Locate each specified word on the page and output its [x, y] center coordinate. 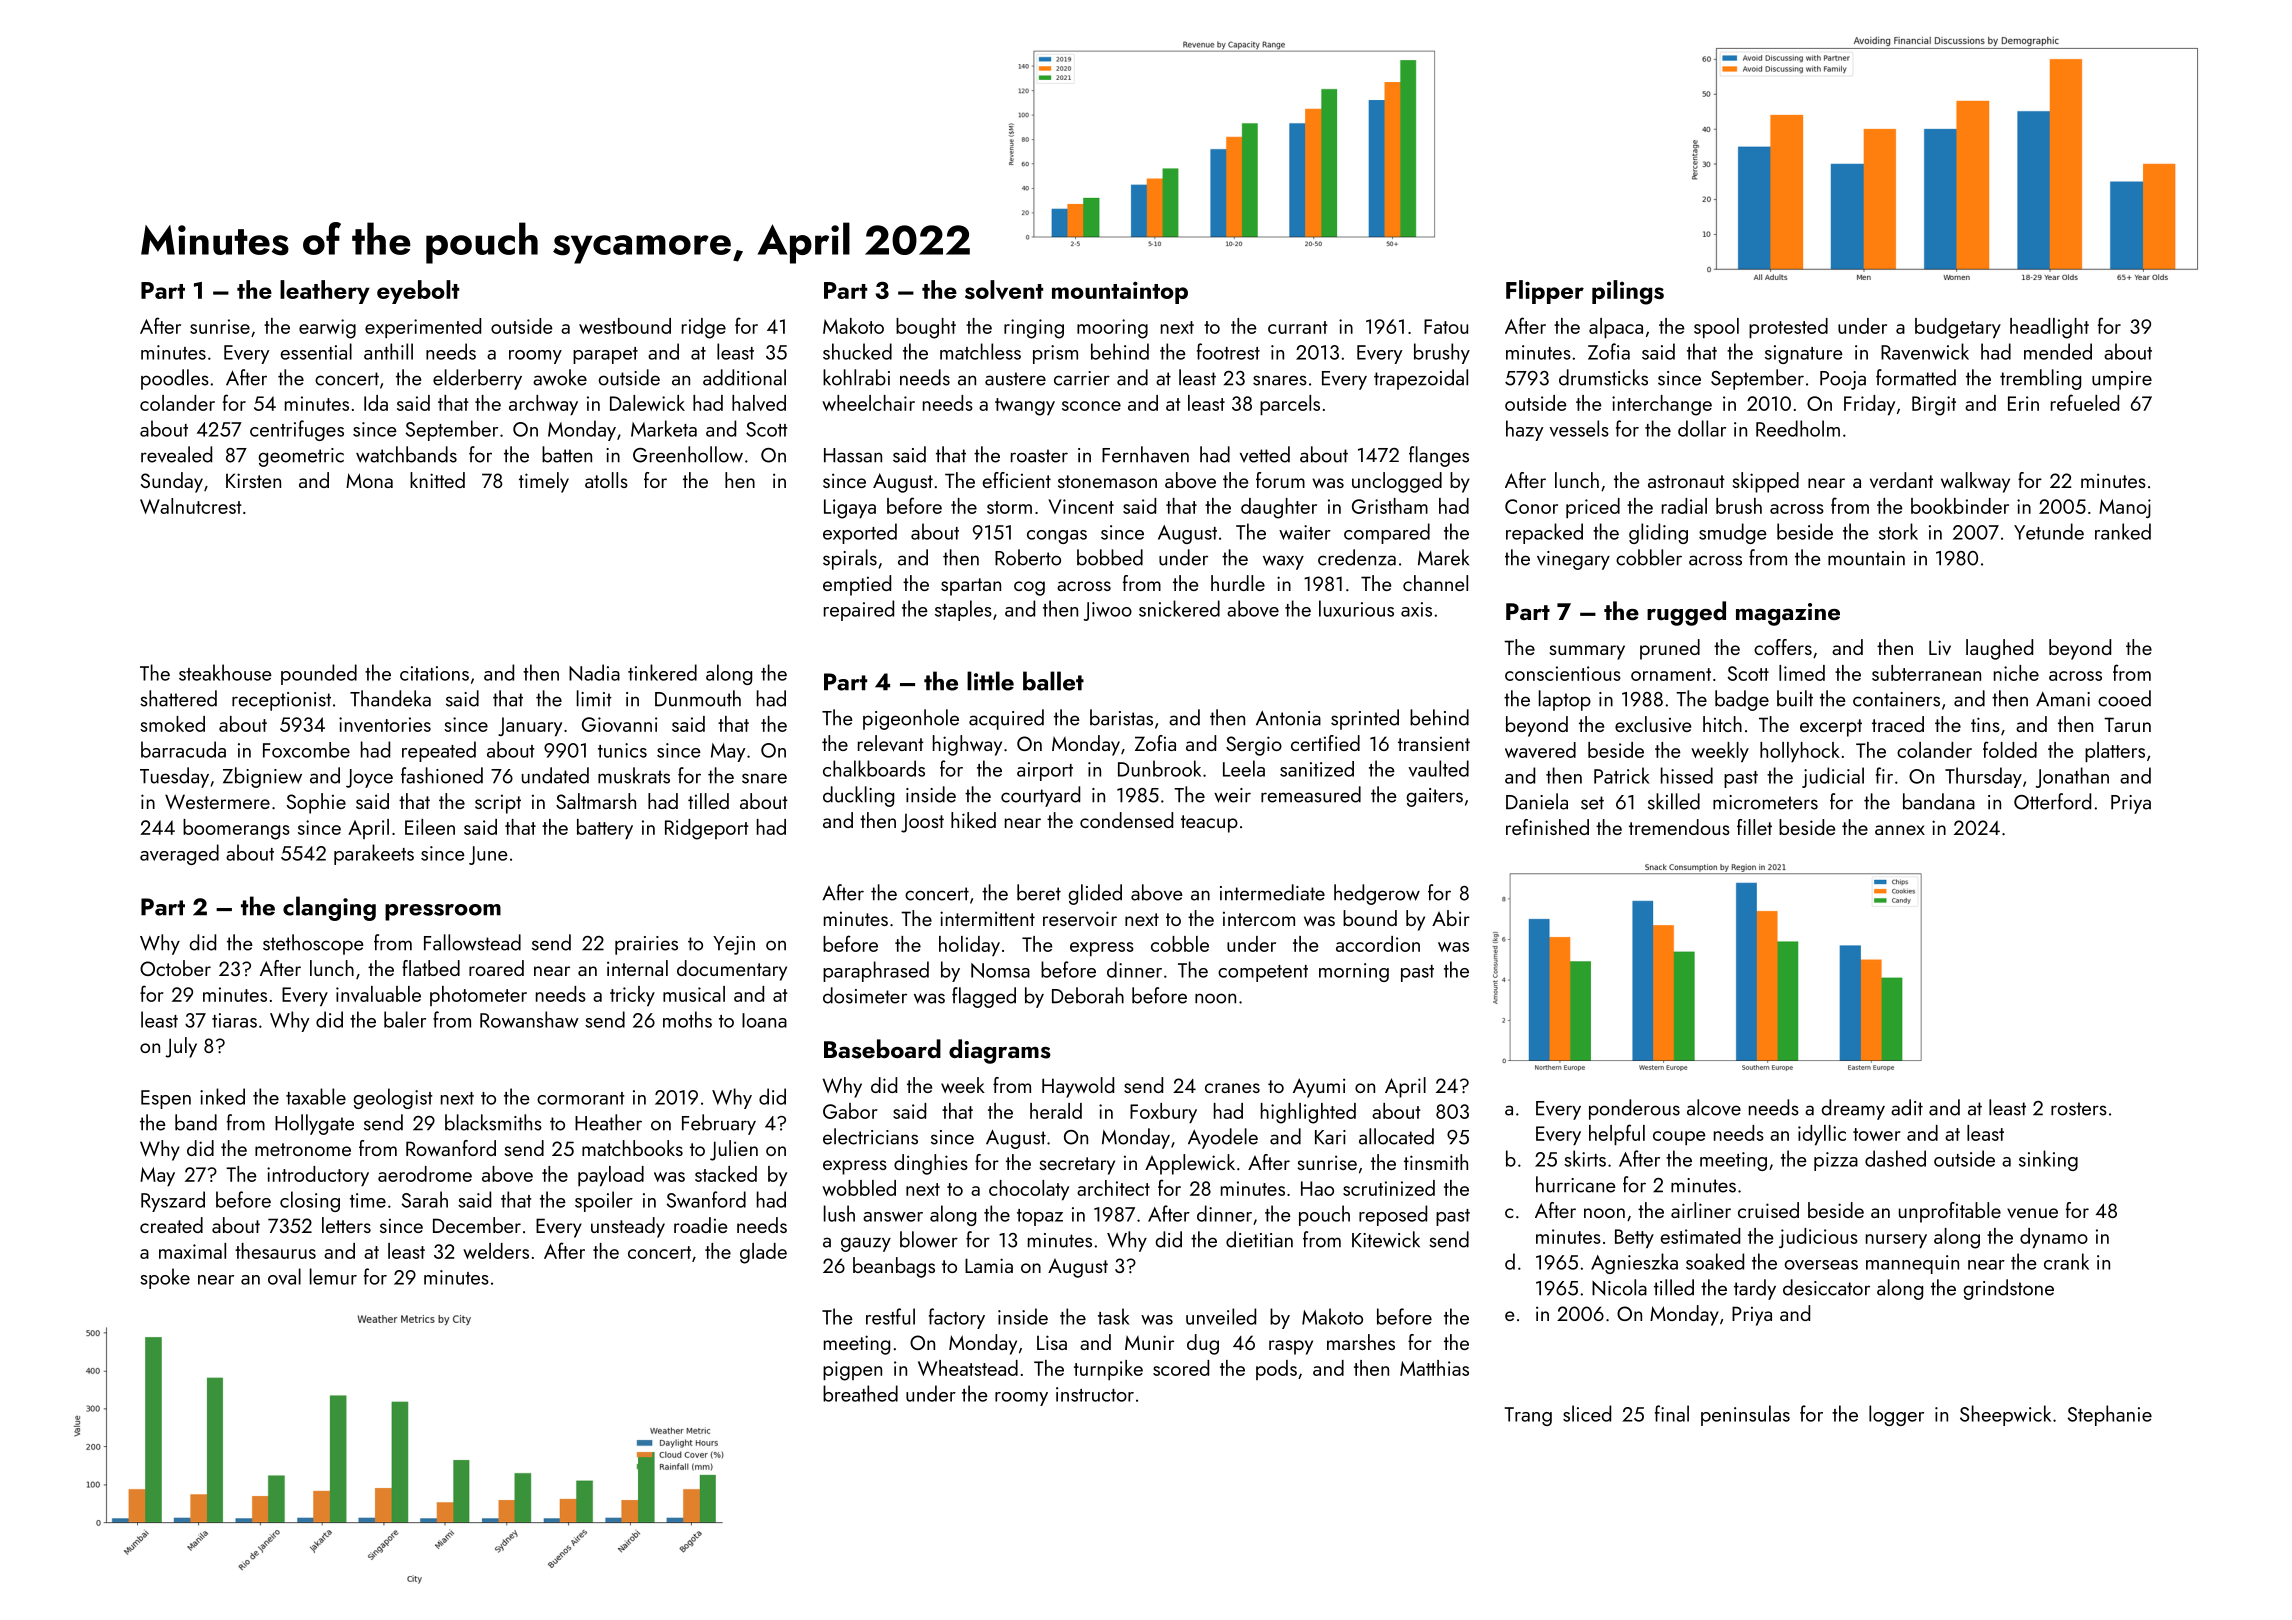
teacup [1209, 824]
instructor [1095, 1394]
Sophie [316, 803]
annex [1900, 830]
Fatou [1446, 326]
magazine [1788, 614]
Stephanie [2110, 1415]
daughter [1279, 508]
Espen [166, 1099]
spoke [165, 1278]
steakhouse [225, 672]
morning [1354, 972]
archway [543, 405]
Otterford [2052, 801]
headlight [2049, 328]
